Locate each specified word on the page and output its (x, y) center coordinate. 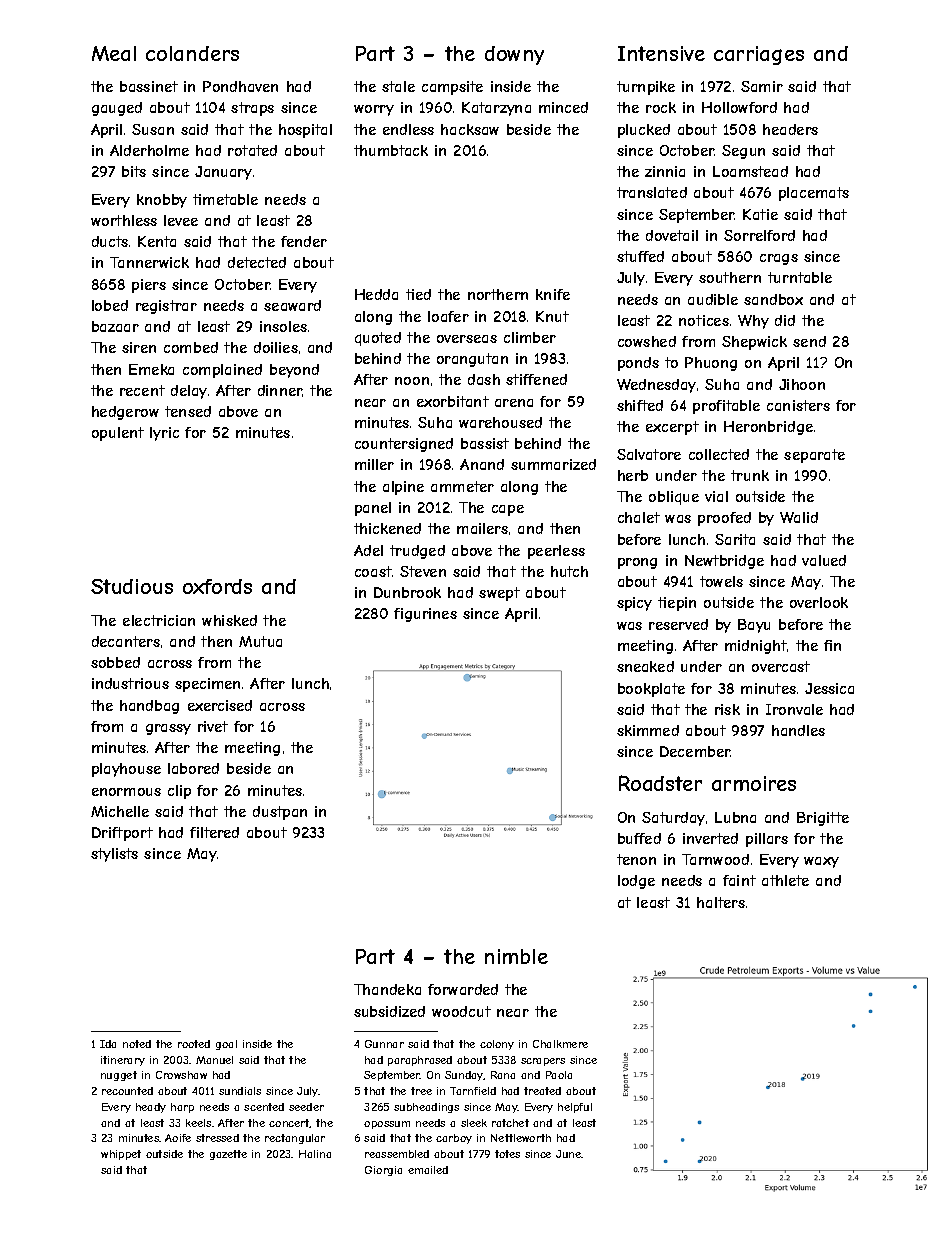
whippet (121, 1155)
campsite (452, 88)
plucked (644, 131)
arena (514, 403)
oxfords (217, 586)
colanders (192, 53)
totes (507, 1154)
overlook (819, 602)
